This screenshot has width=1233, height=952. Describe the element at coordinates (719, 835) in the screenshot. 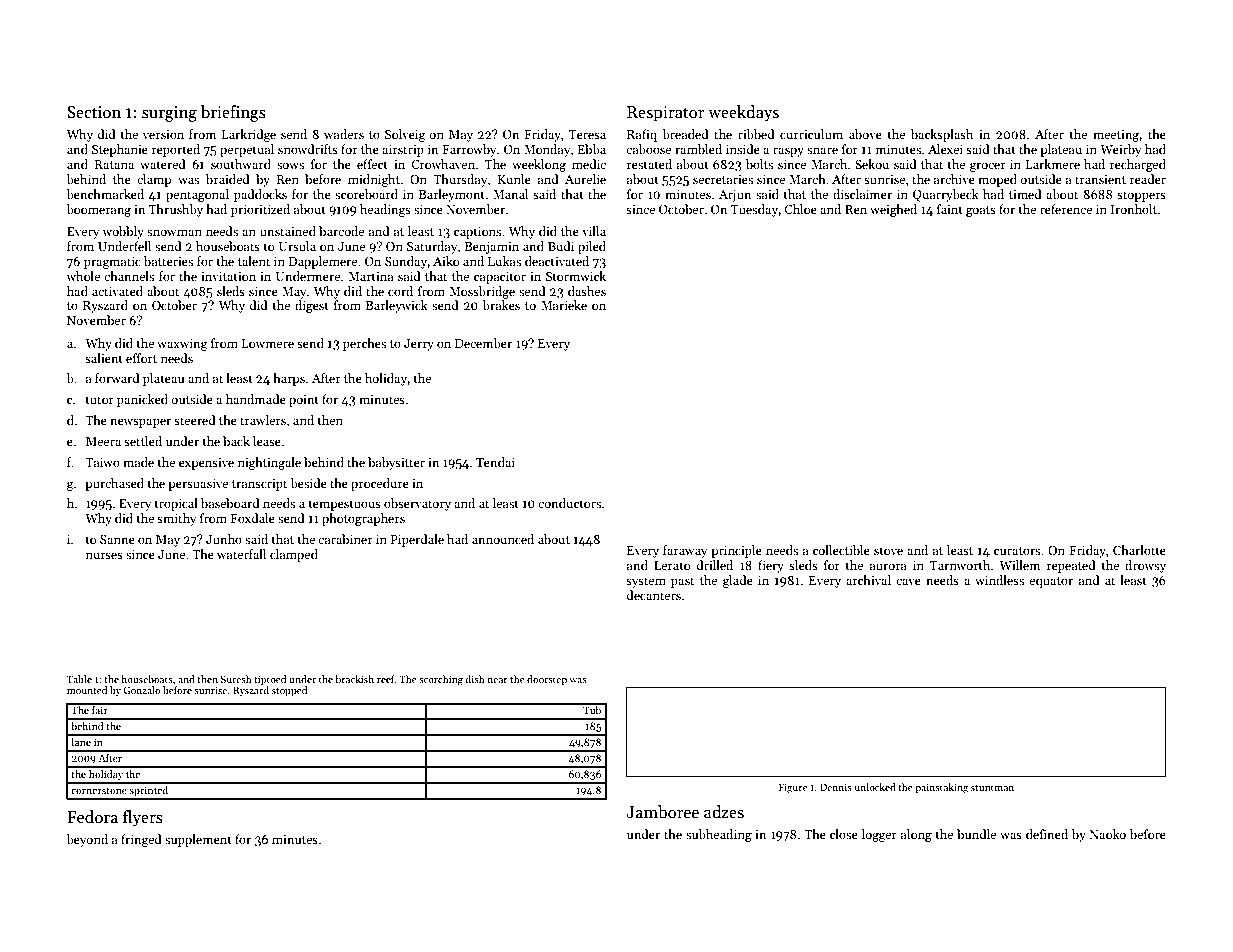

I see `subheading` at that location.
